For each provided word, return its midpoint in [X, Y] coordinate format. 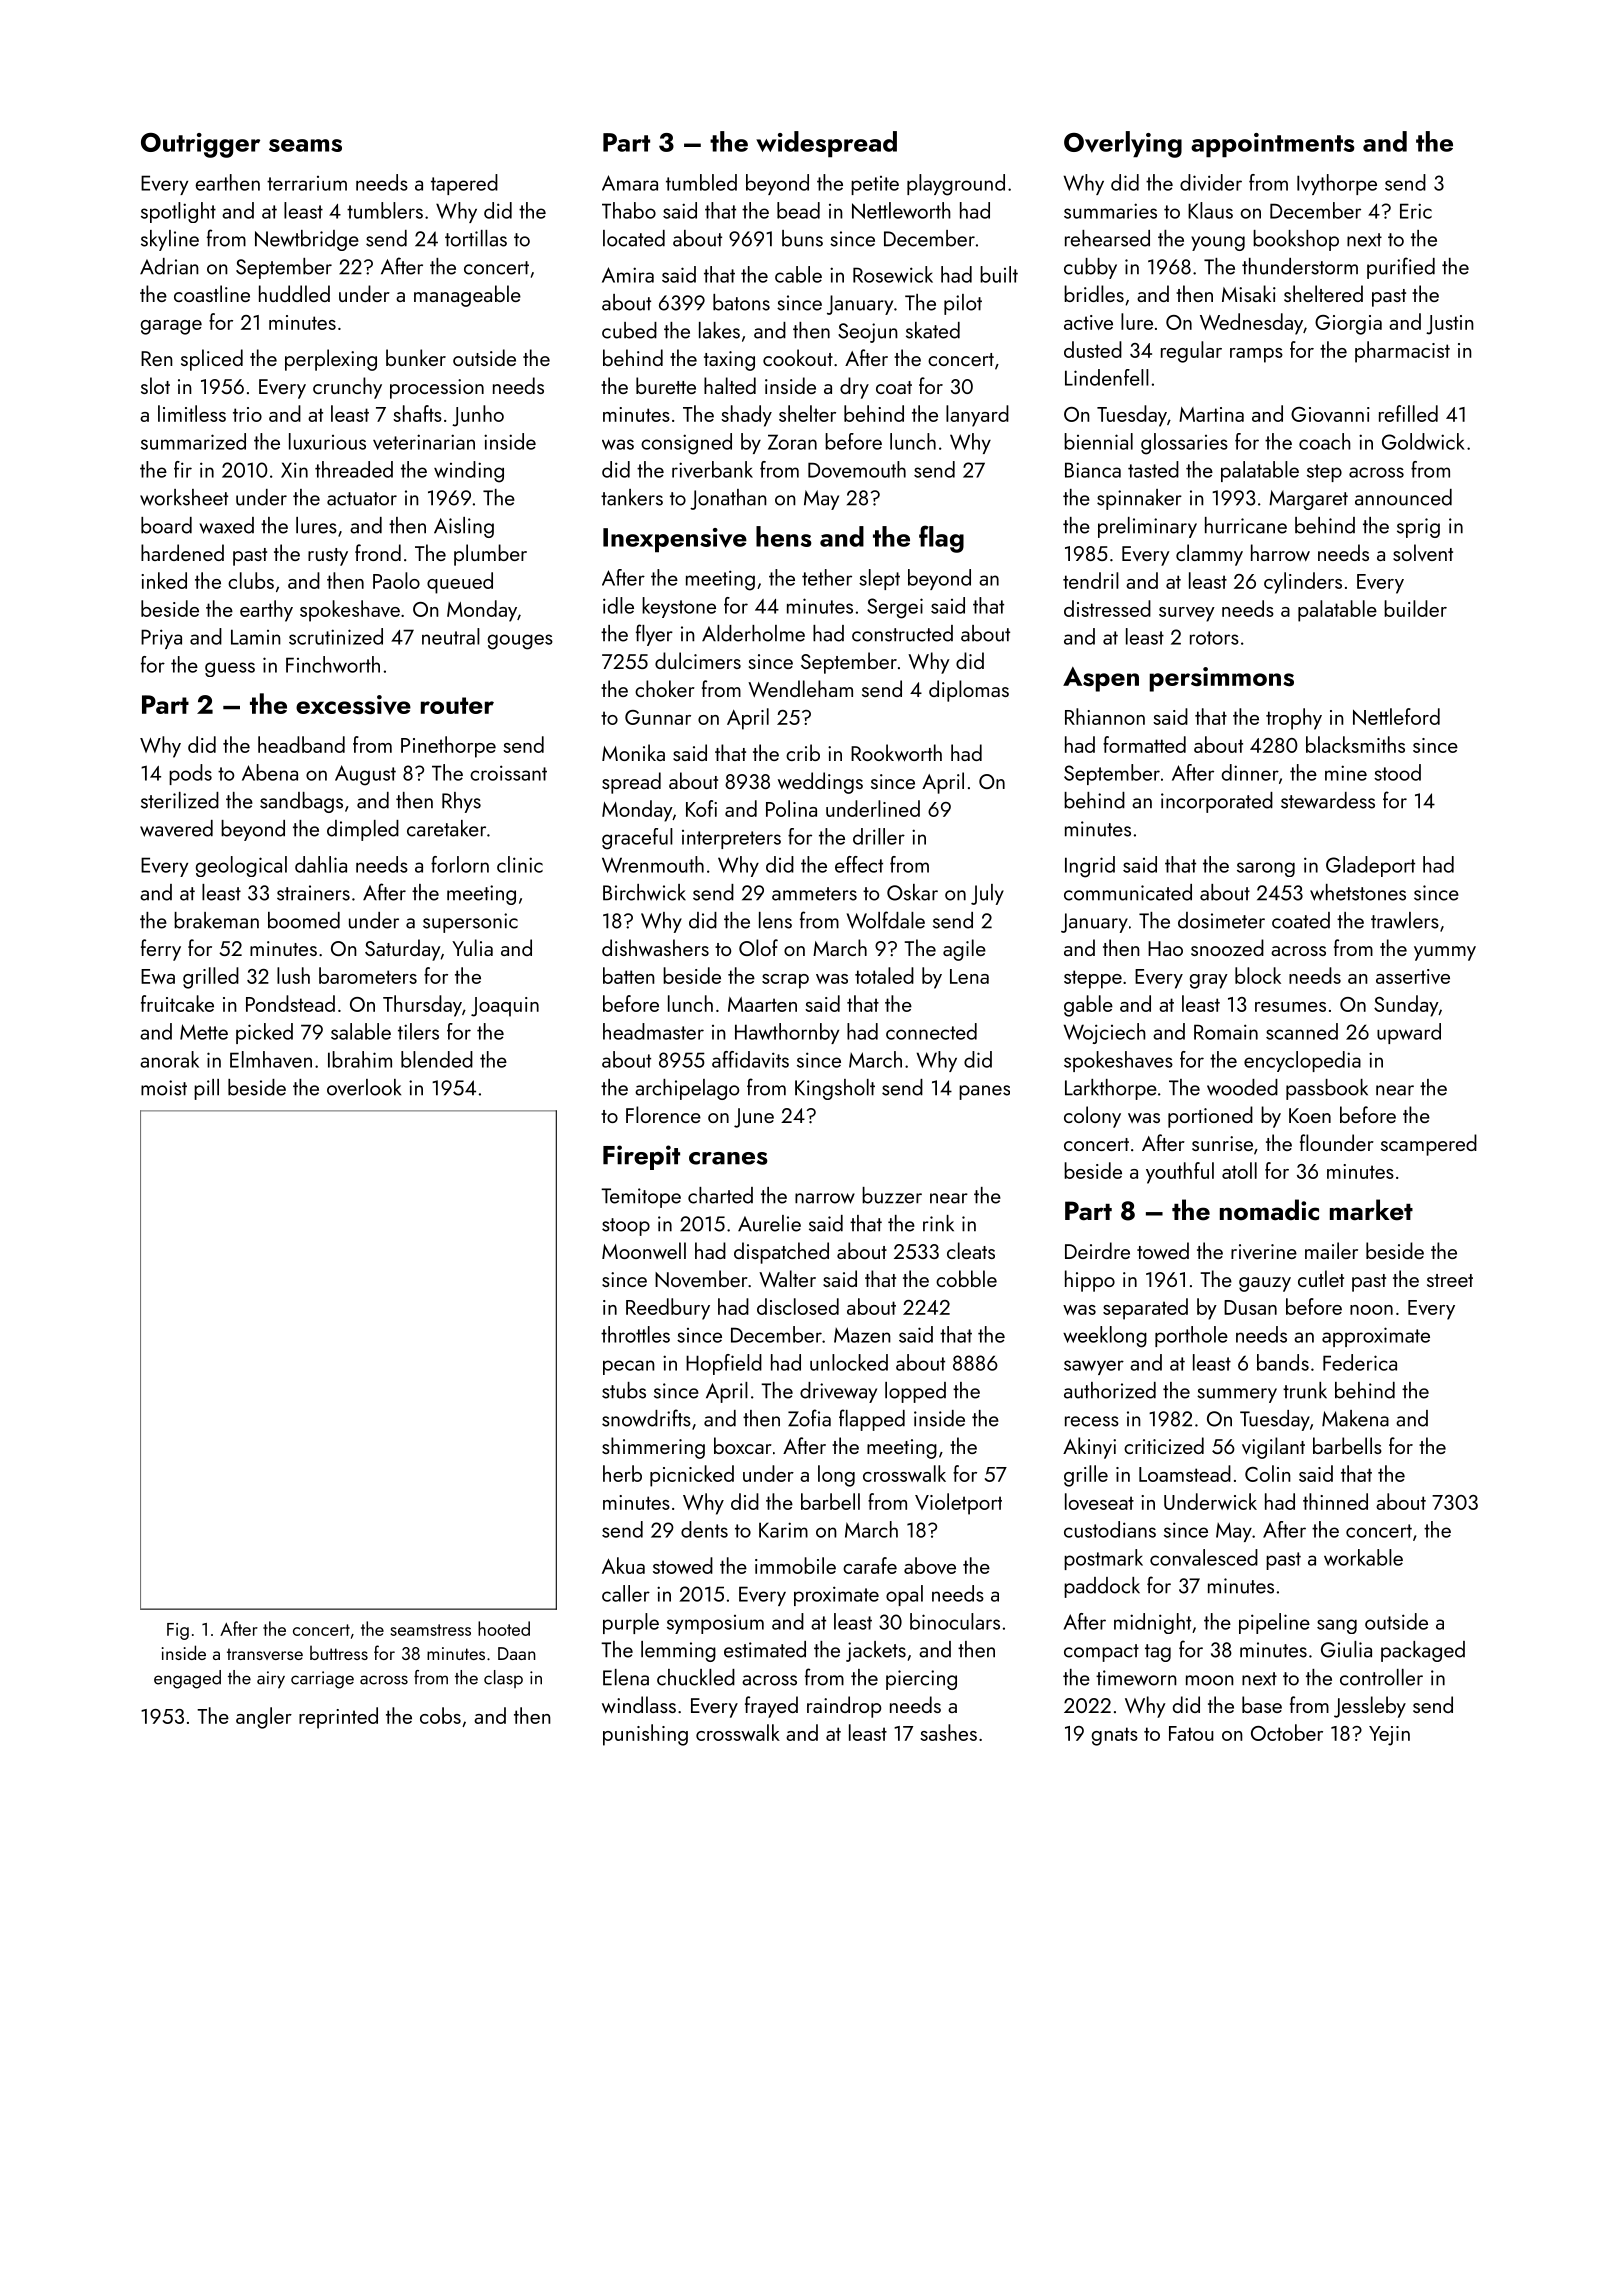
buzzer [892, 1195]
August [365, 775]
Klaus [1210, 210]
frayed [771, 1707]
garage [171, 327]
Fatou [1191, 1733]
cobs [440, 1715]
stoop [626, 1227]
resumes [1290, 1007]
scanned [1302, 1031]
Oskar [912, 892]
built [999, 274]
